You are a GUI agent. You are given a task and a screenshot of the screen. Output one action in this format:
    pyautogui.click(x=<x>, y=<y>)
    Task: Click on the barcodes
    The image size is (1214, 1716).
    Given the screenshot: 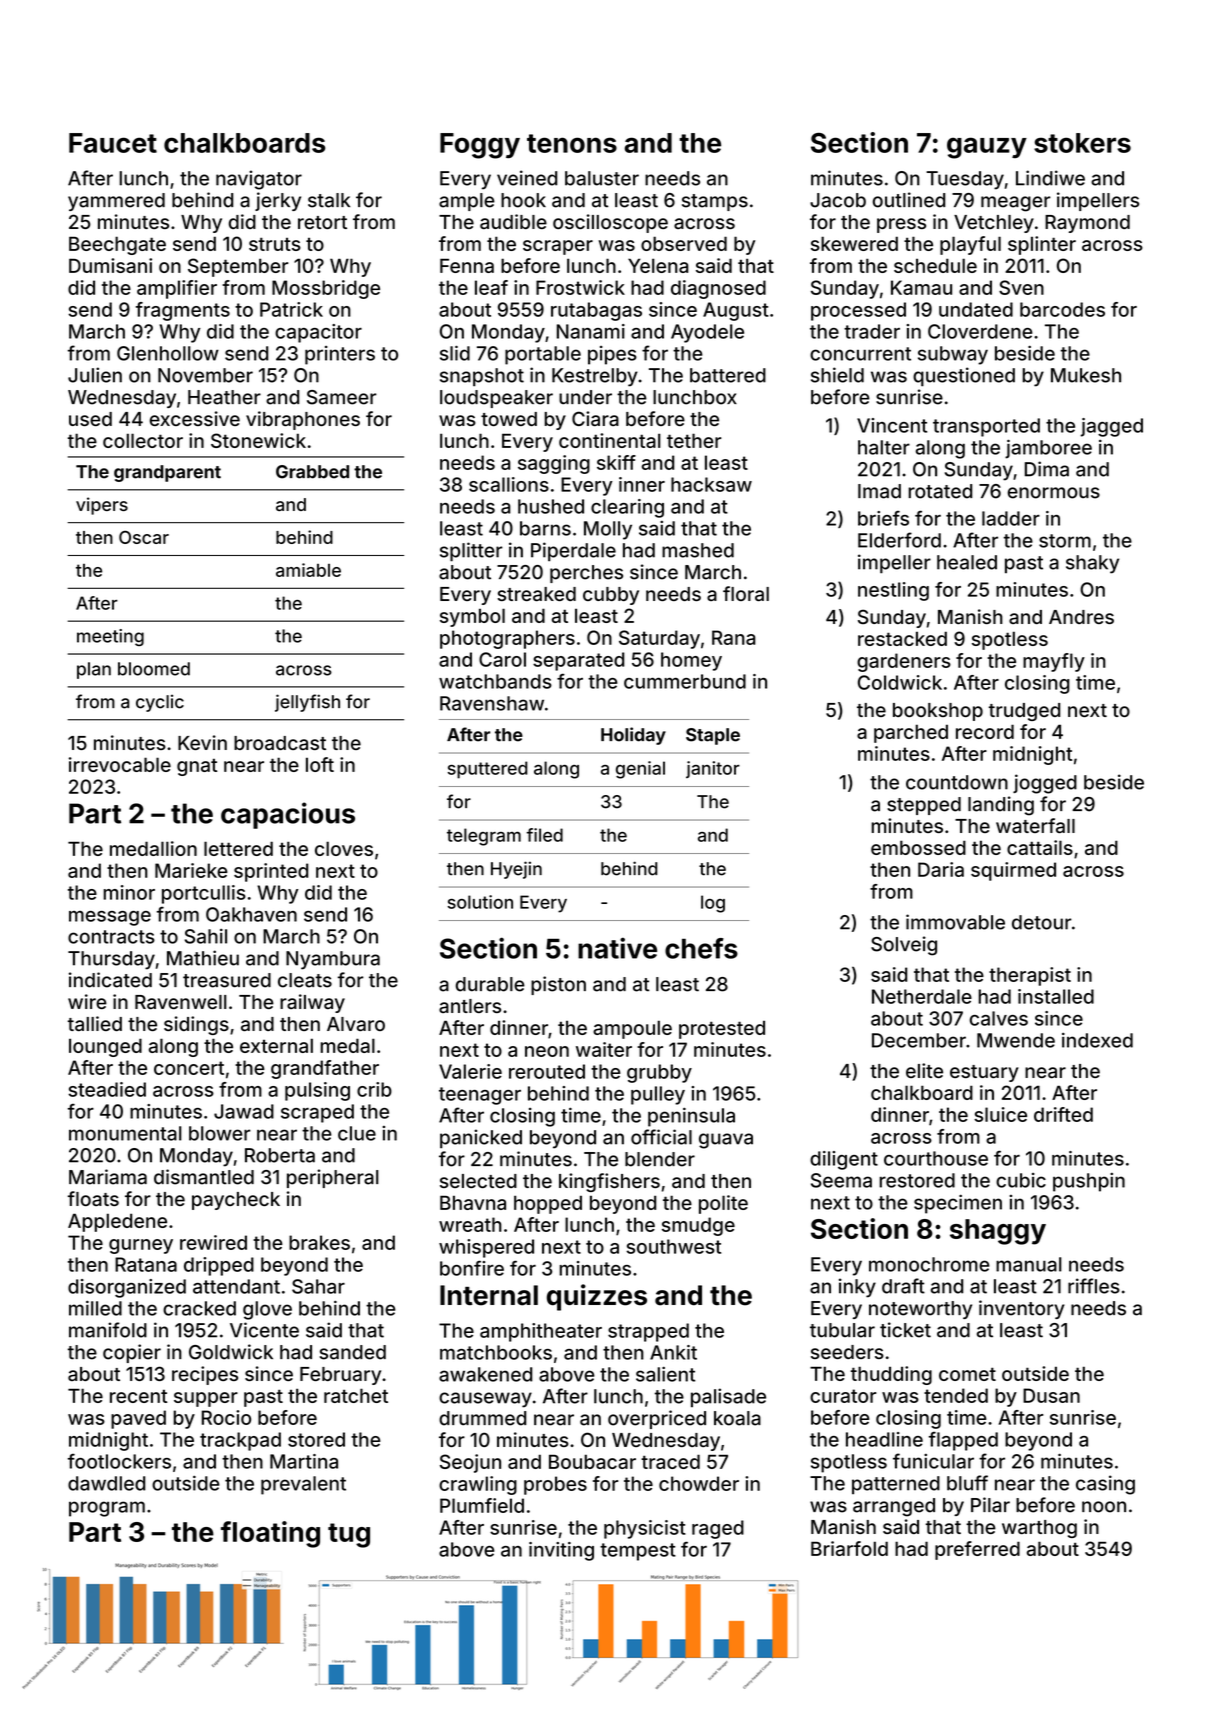 What is the action you would take?
    pyautogui.click(x=1062, y=309)
